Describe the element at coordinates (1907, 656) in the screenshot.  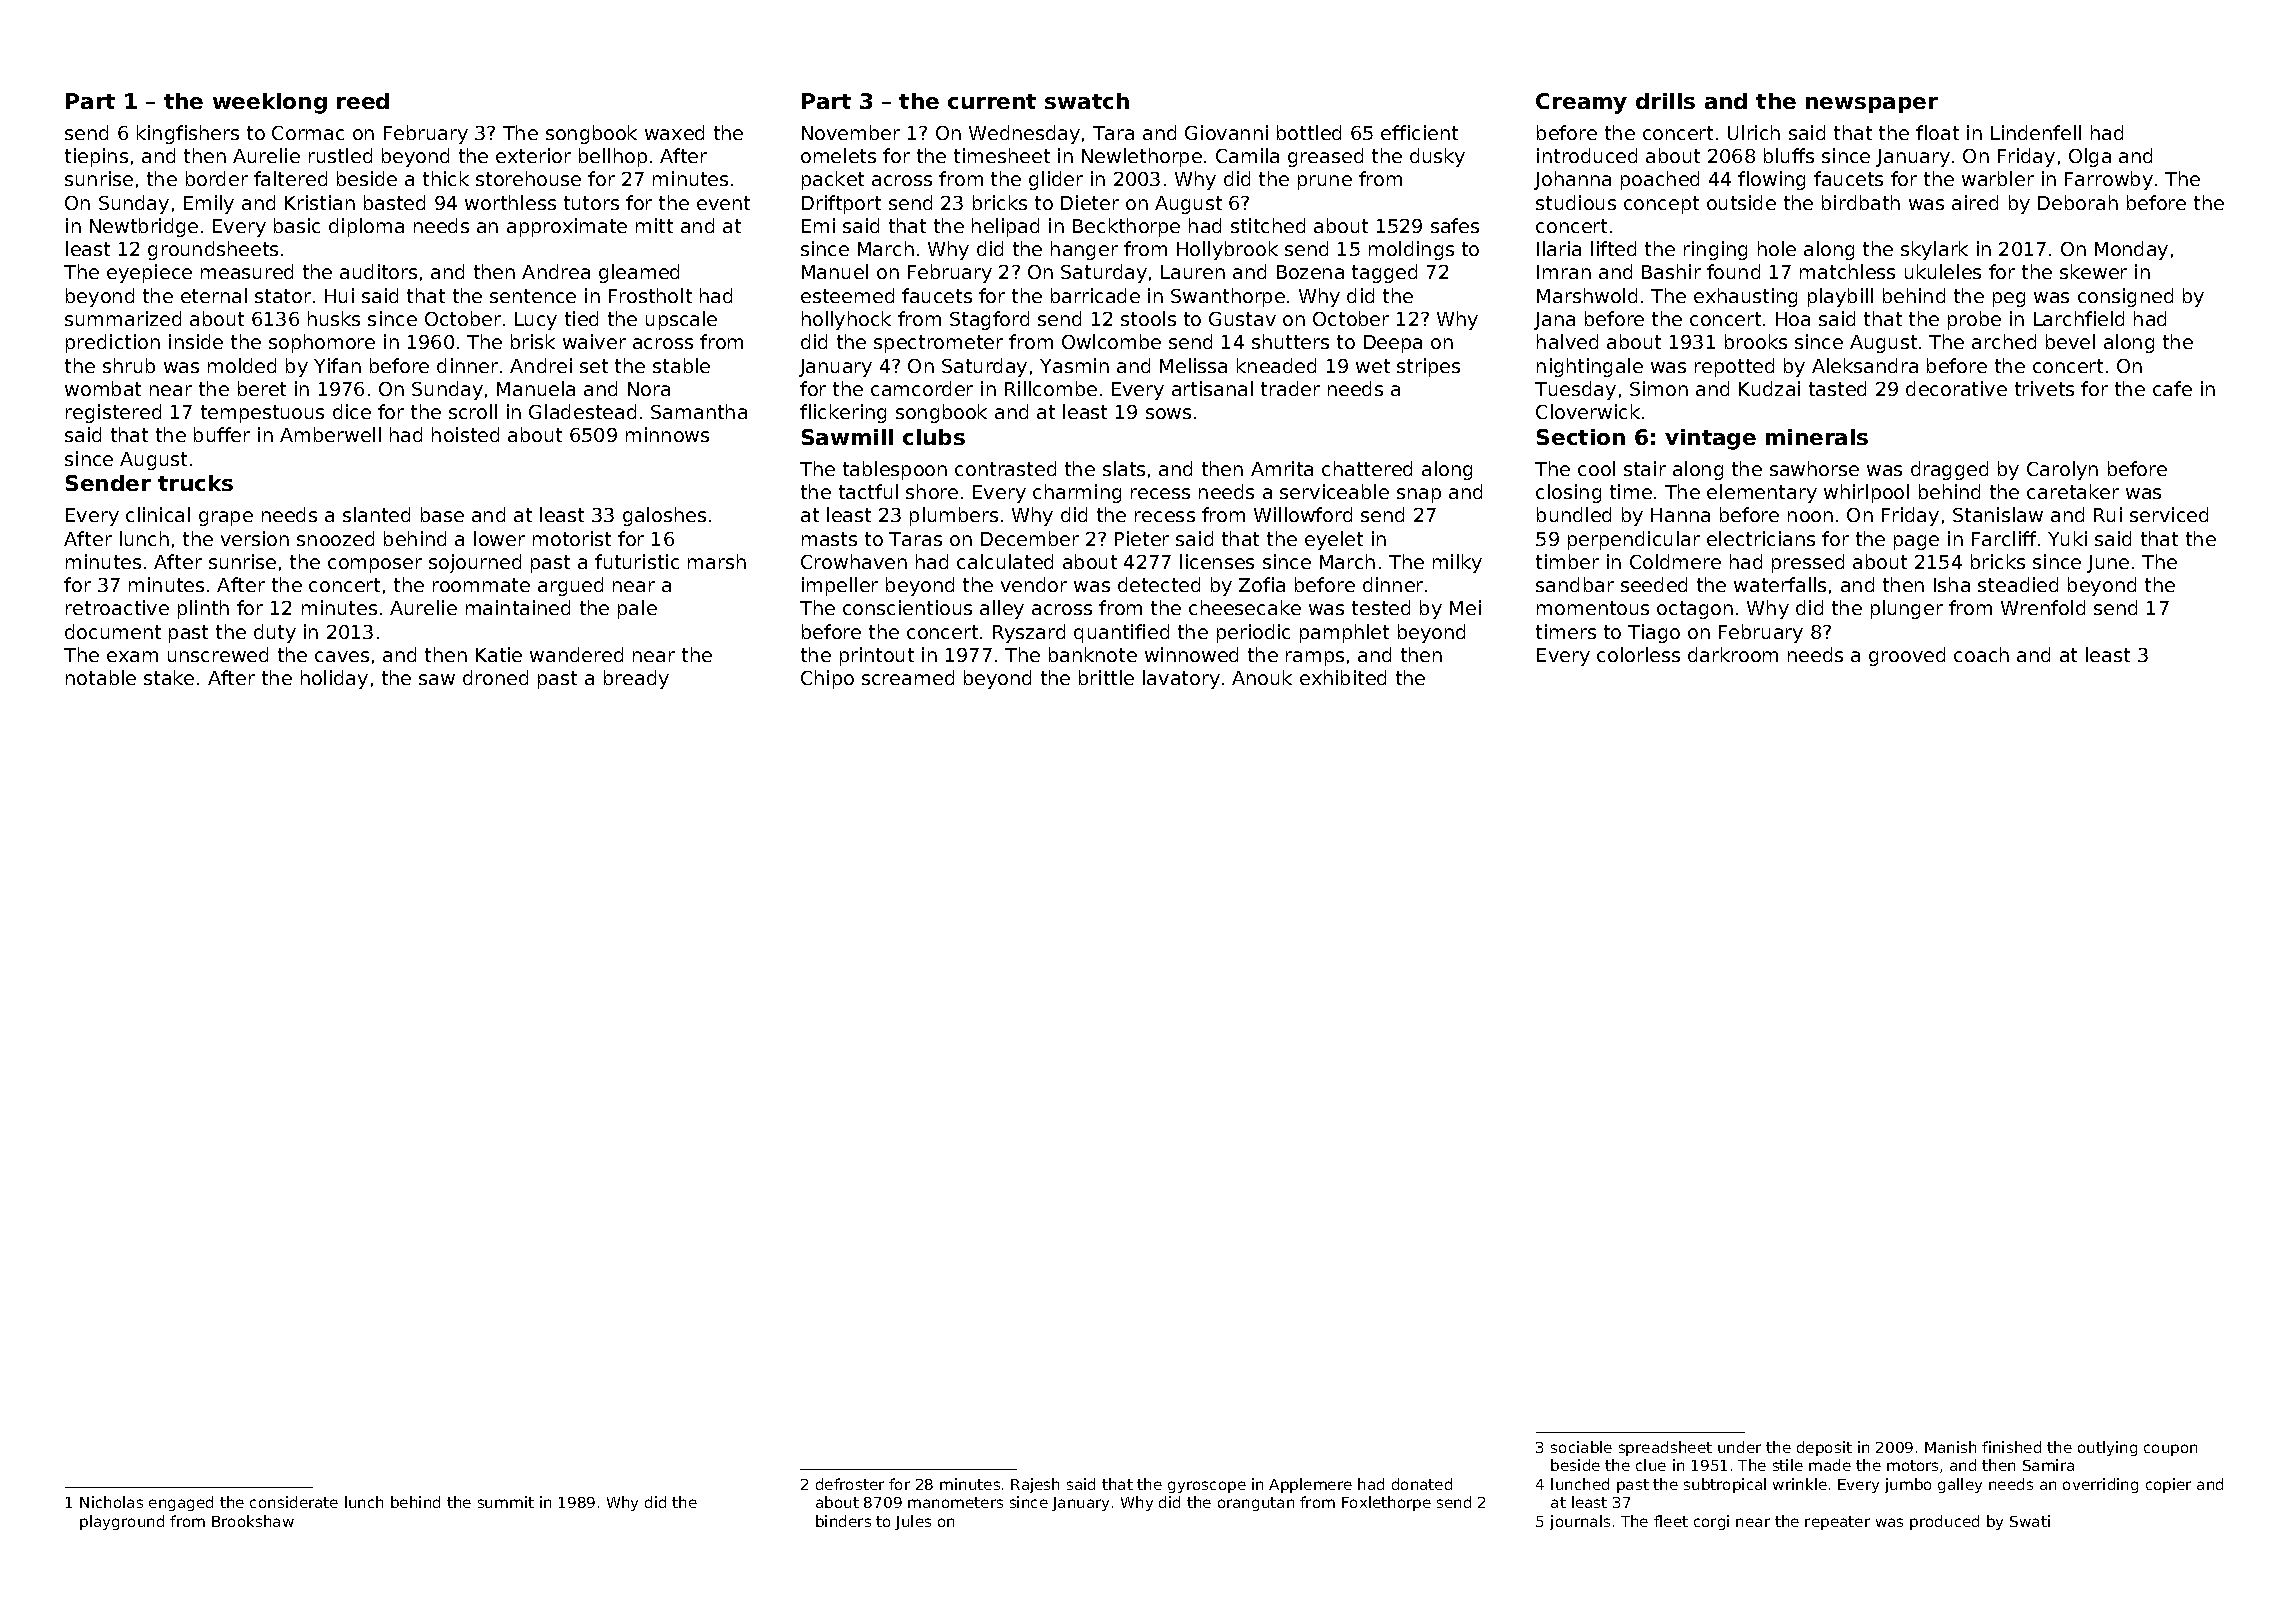
I see `grooved` at that location.
